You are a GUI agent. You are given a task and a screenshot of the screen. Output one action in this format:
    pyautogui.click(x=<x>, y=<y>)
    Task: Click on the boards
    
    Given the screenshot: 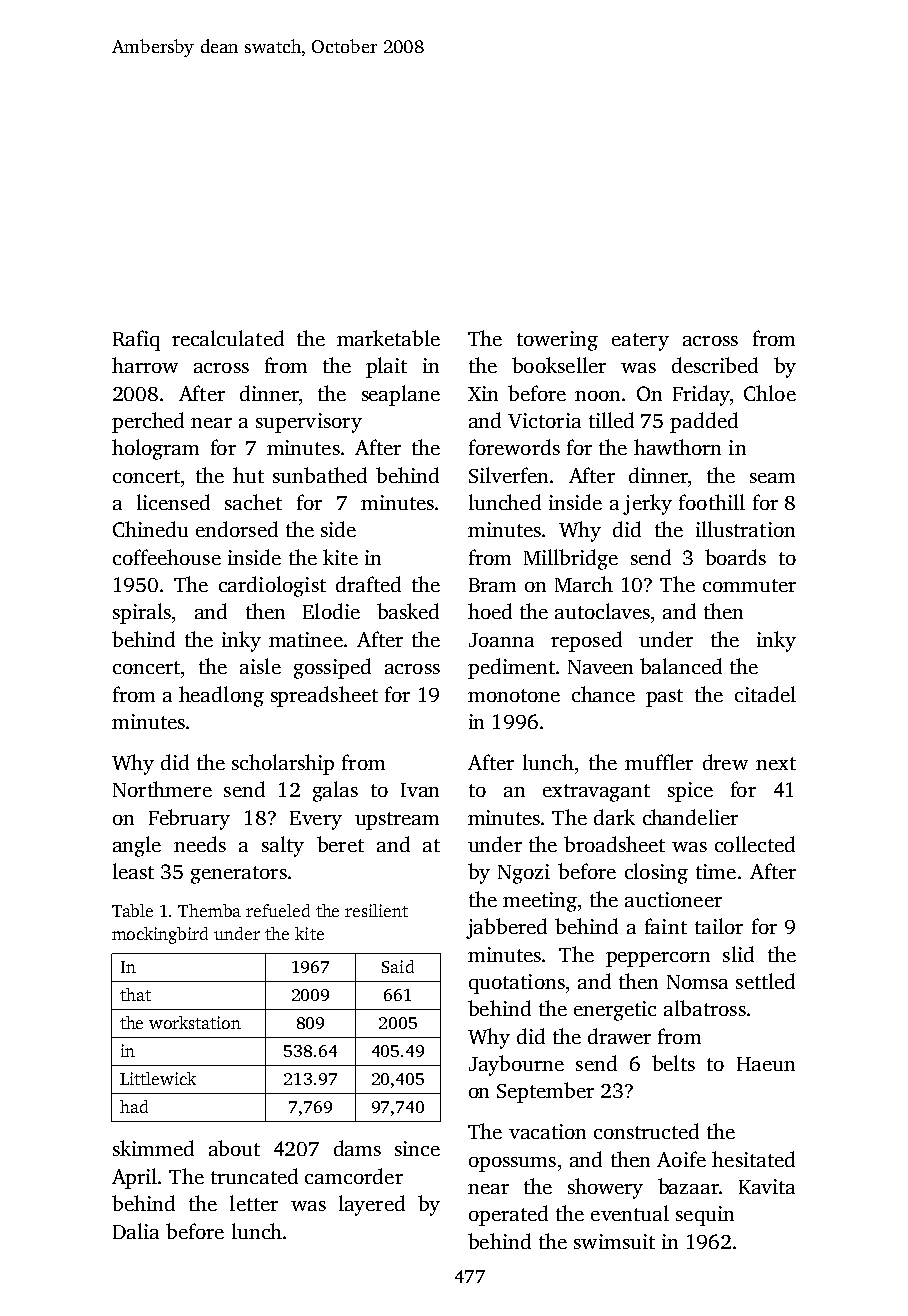 What is the action you would take?
    pyautogui.click(x=735, y=557)
